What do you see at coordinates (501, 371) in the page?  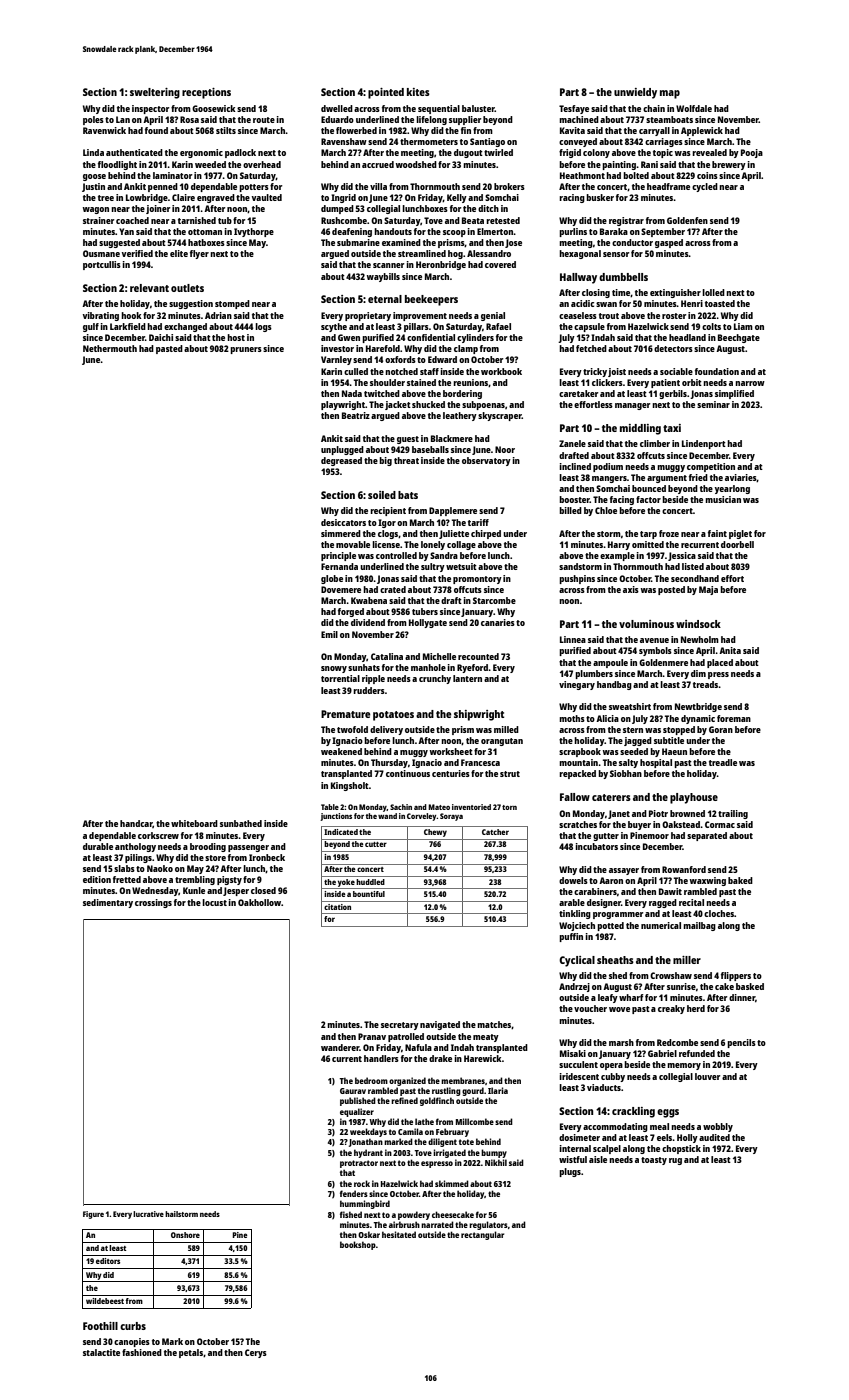 I see `workbook` at bounding box center [501, 371].
